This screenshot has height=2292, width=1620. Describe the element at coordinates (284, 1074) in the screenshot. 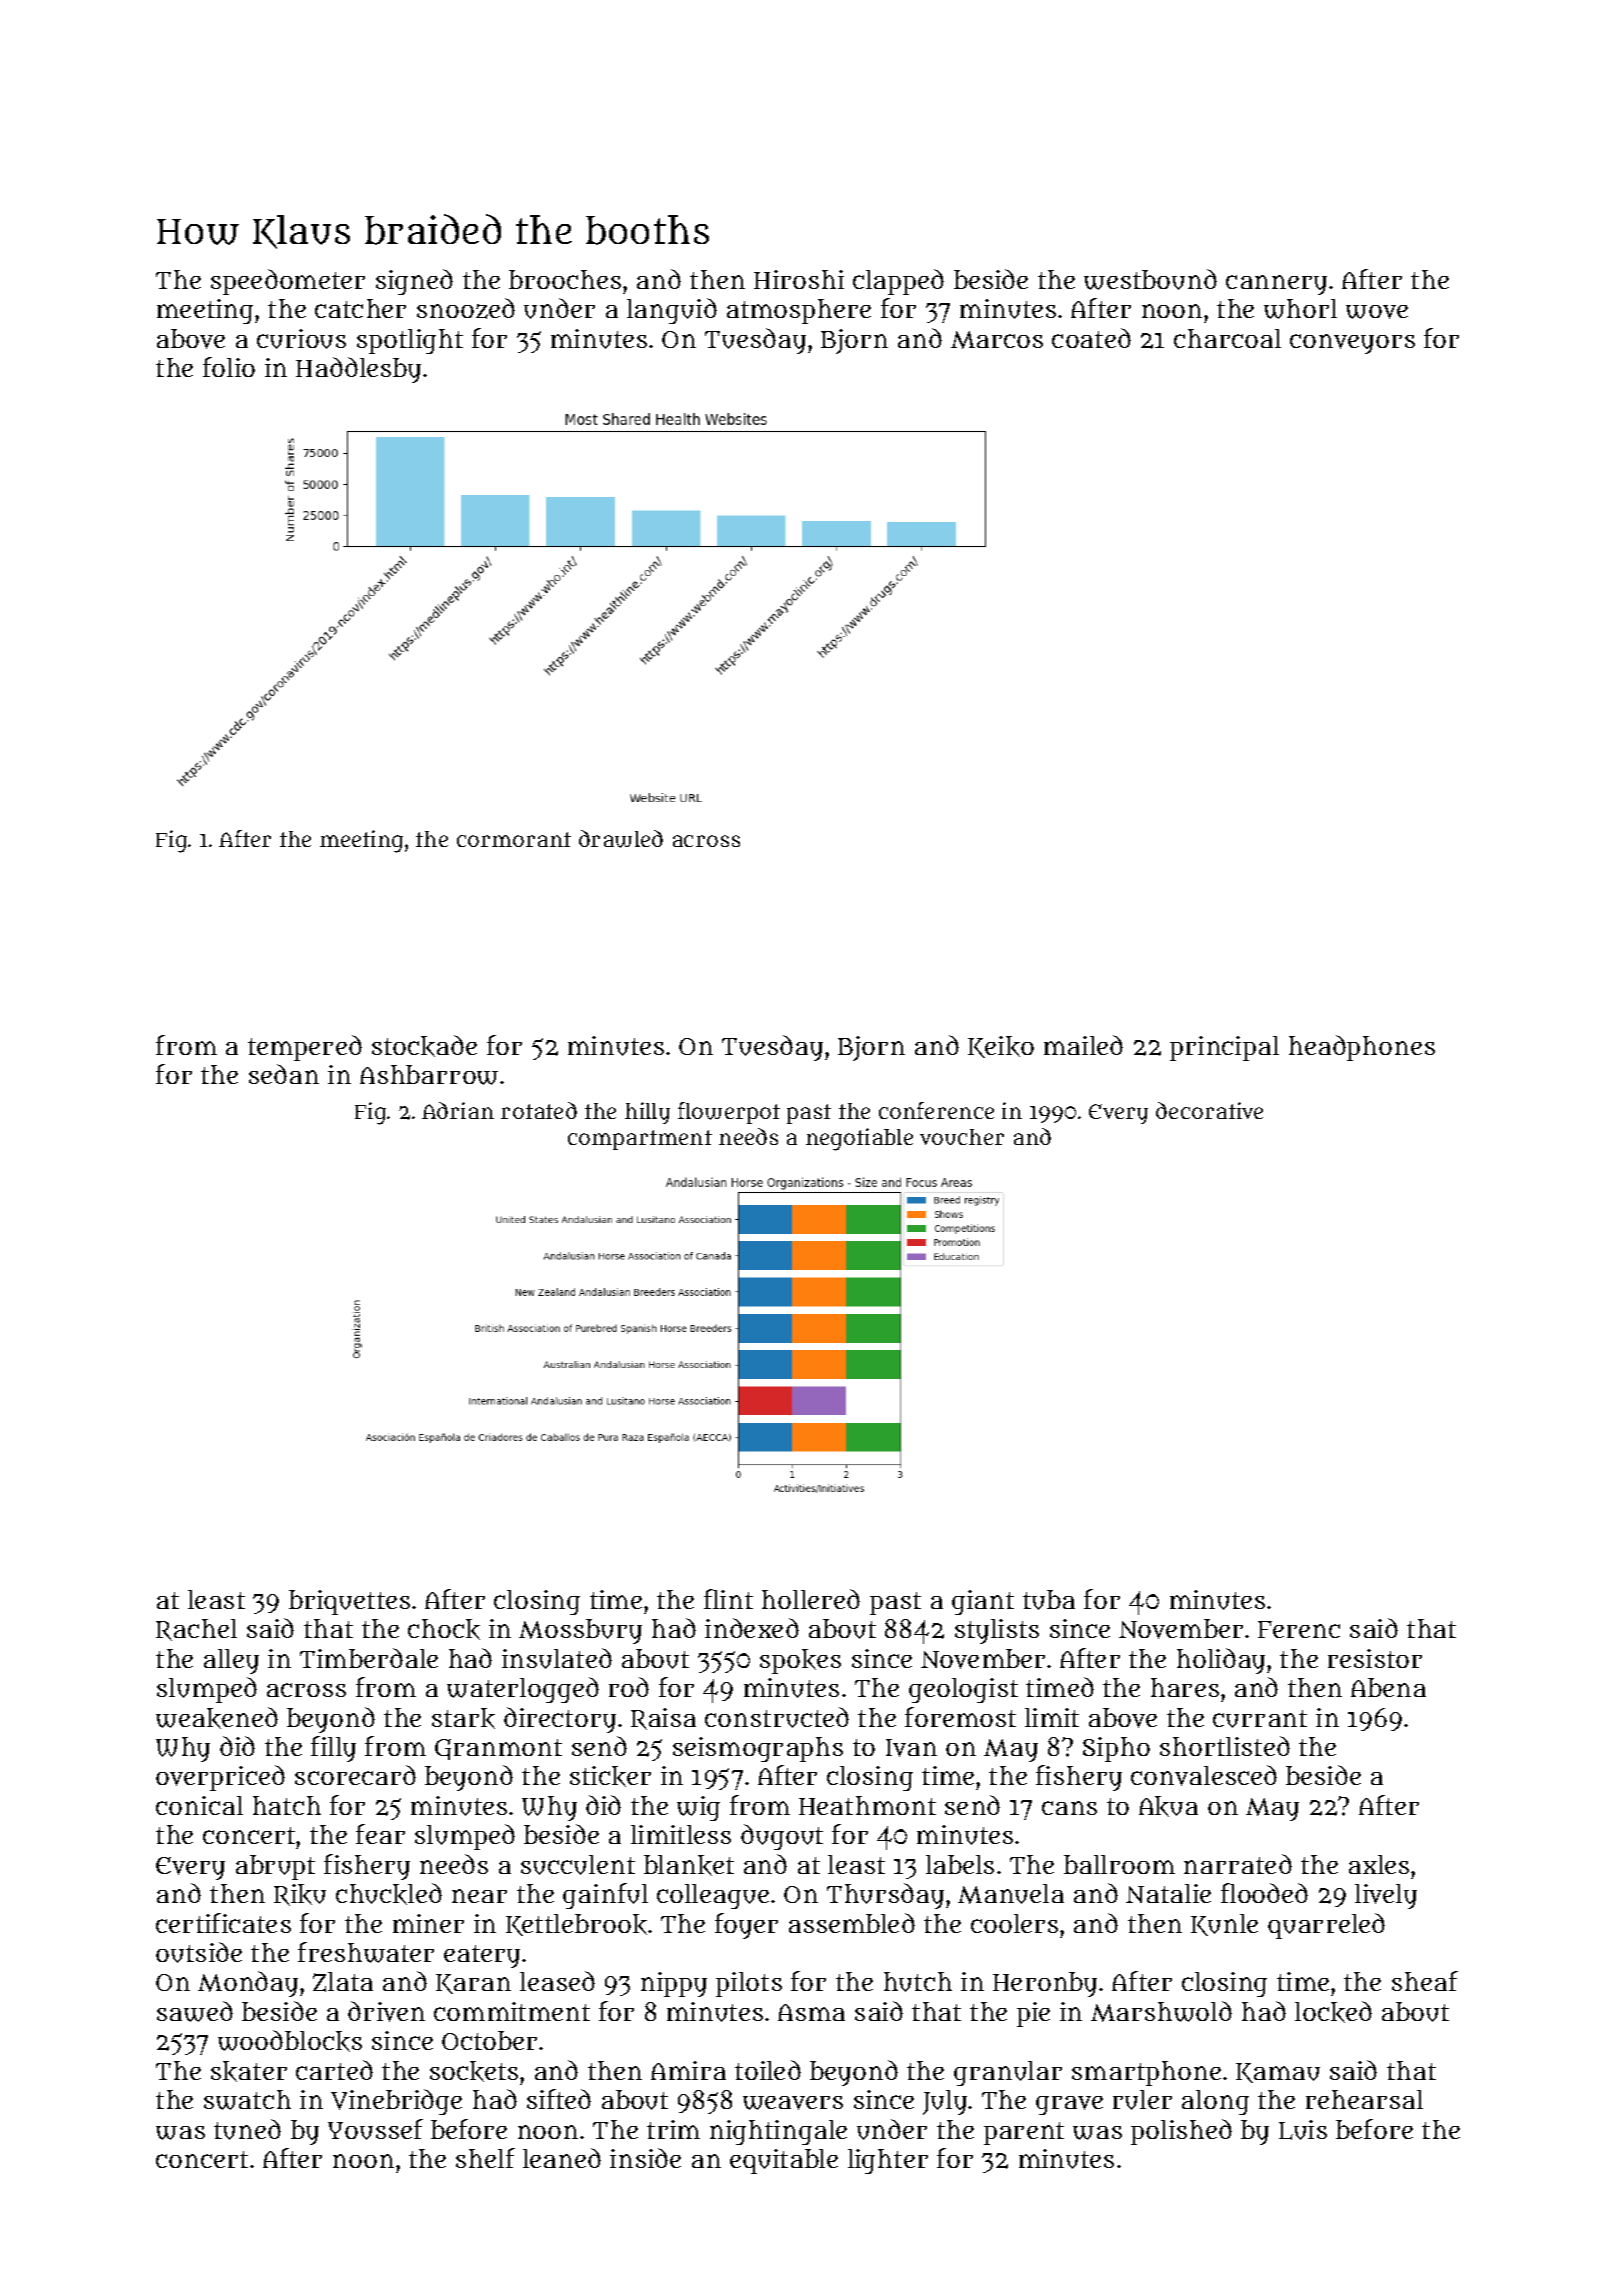

I see `sedan` at that location.
